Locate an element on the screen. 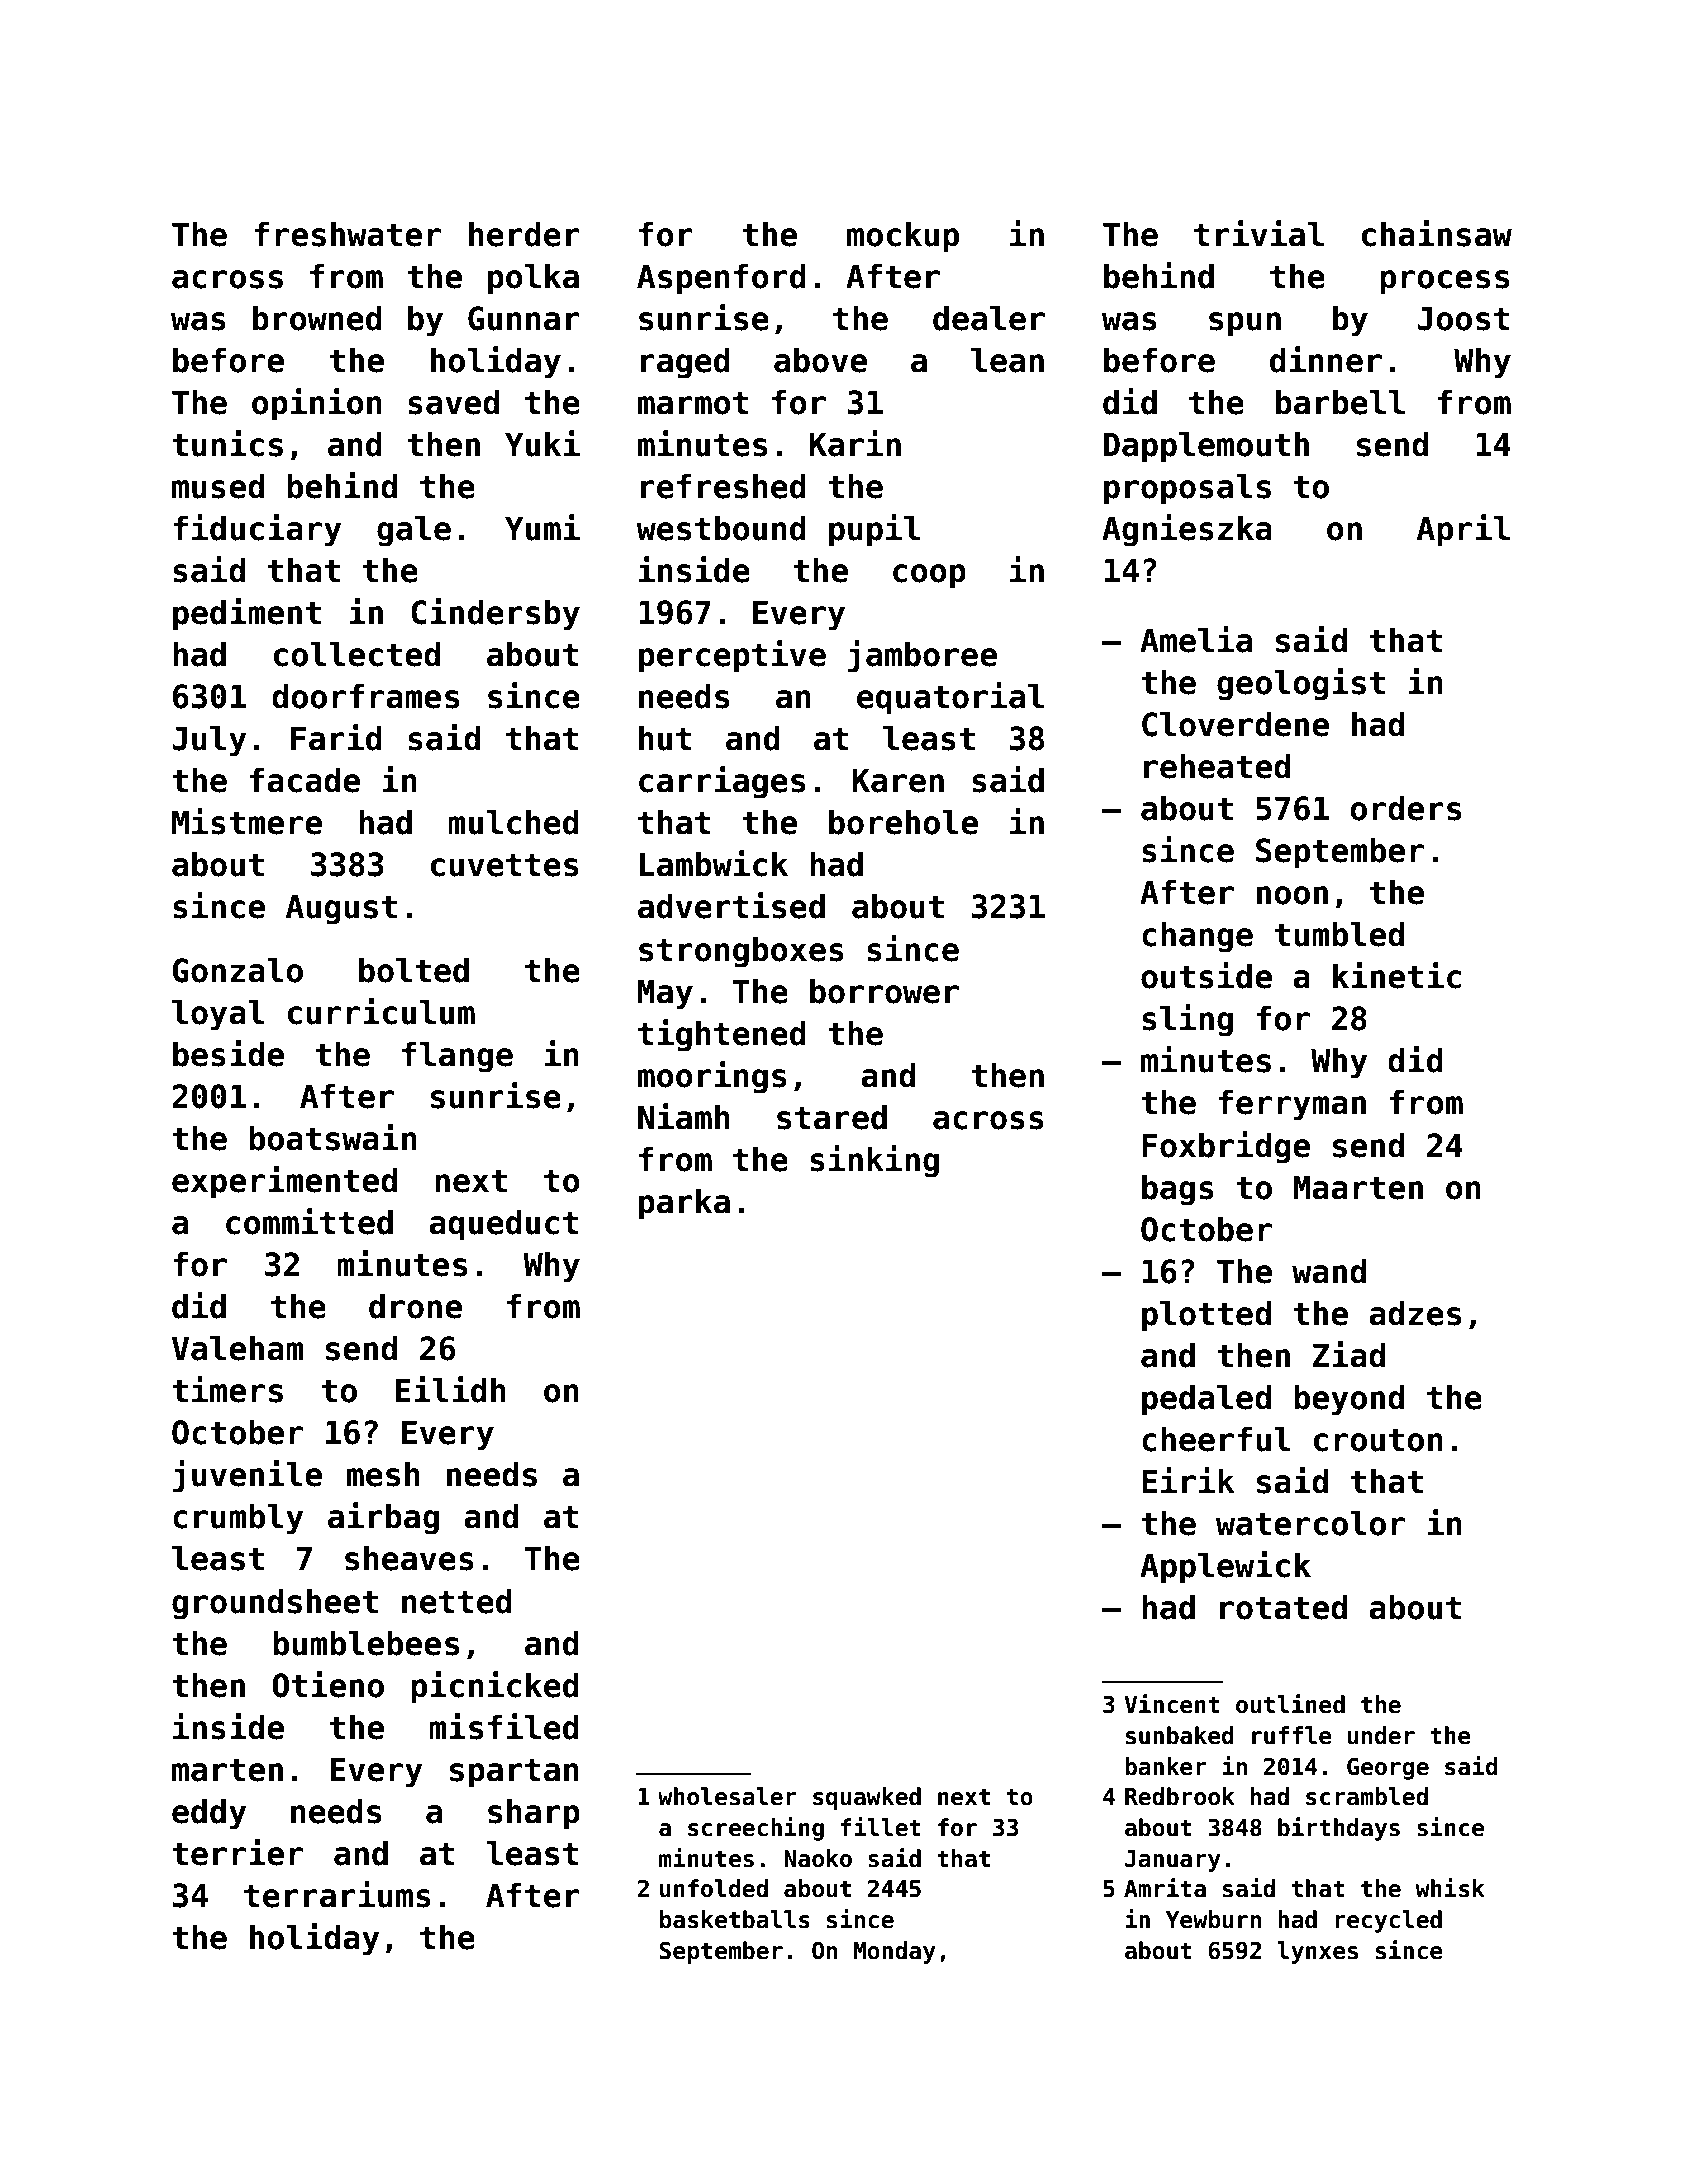 The height and width of the screenshot is (2178, 1683). squawked is located at coordinates (867, 1798).
